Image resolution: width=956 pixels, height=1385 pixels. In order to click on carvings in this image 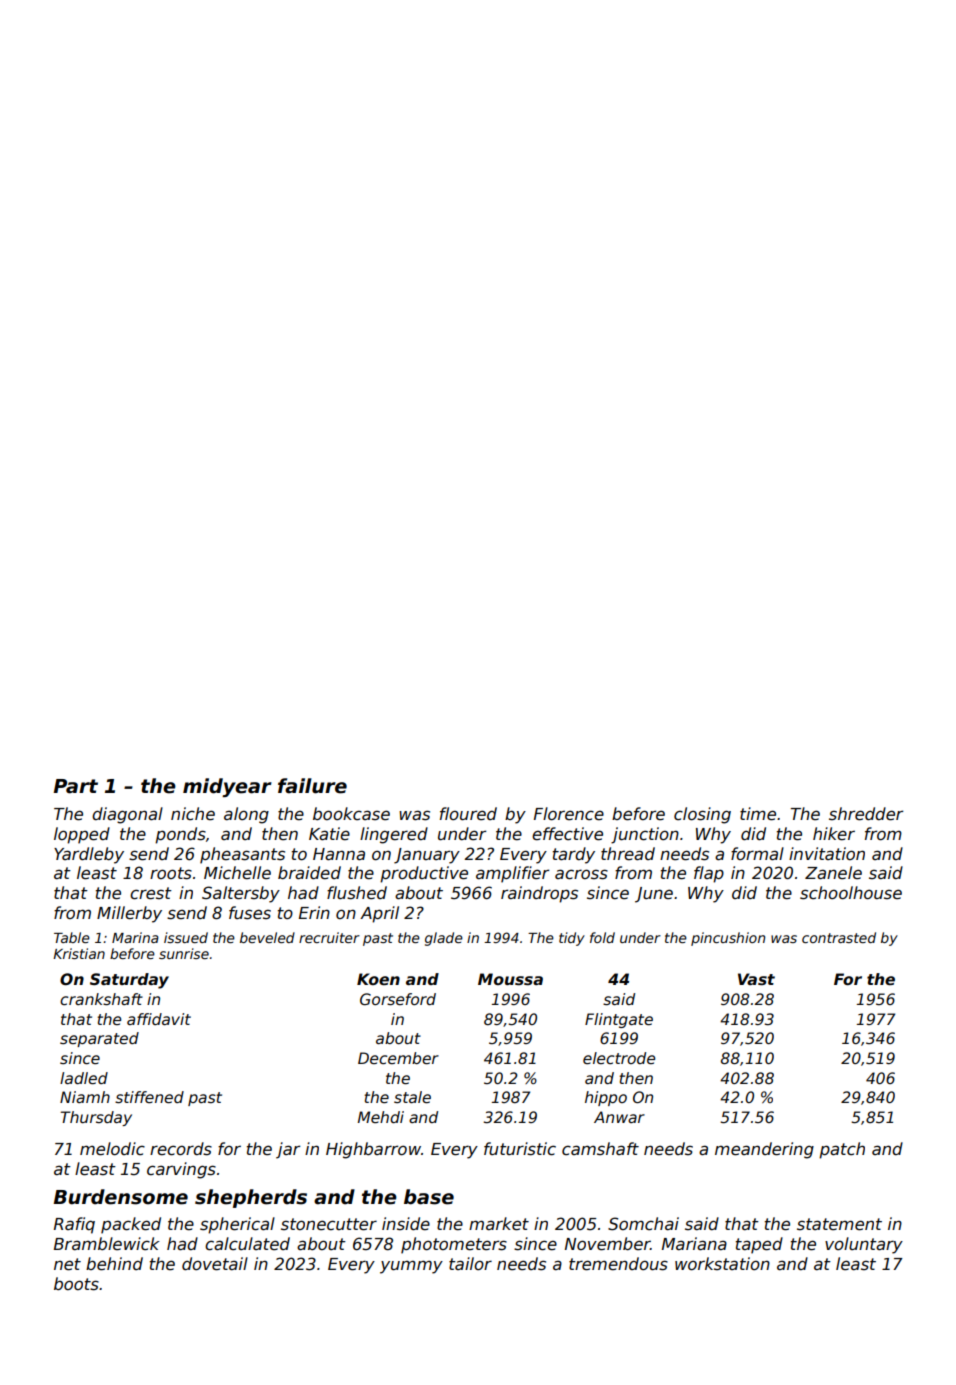, I will do `click(181, 1170)`.
